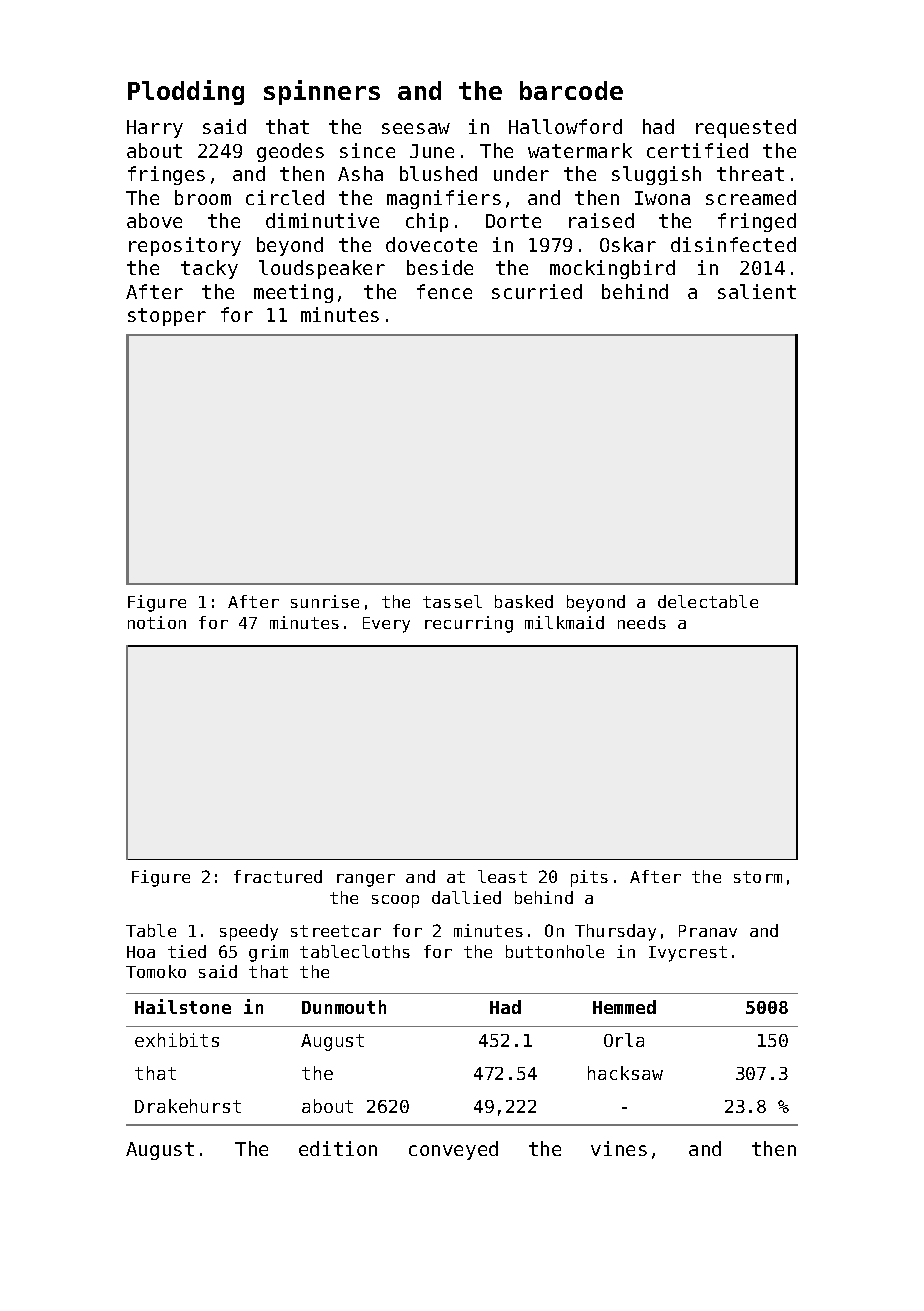 The width and height of the screenshot is (924, 1311). What do you see at coordinates (642, 622) in the screenshot?
I see `needs` at bounding box center [642, 622].
